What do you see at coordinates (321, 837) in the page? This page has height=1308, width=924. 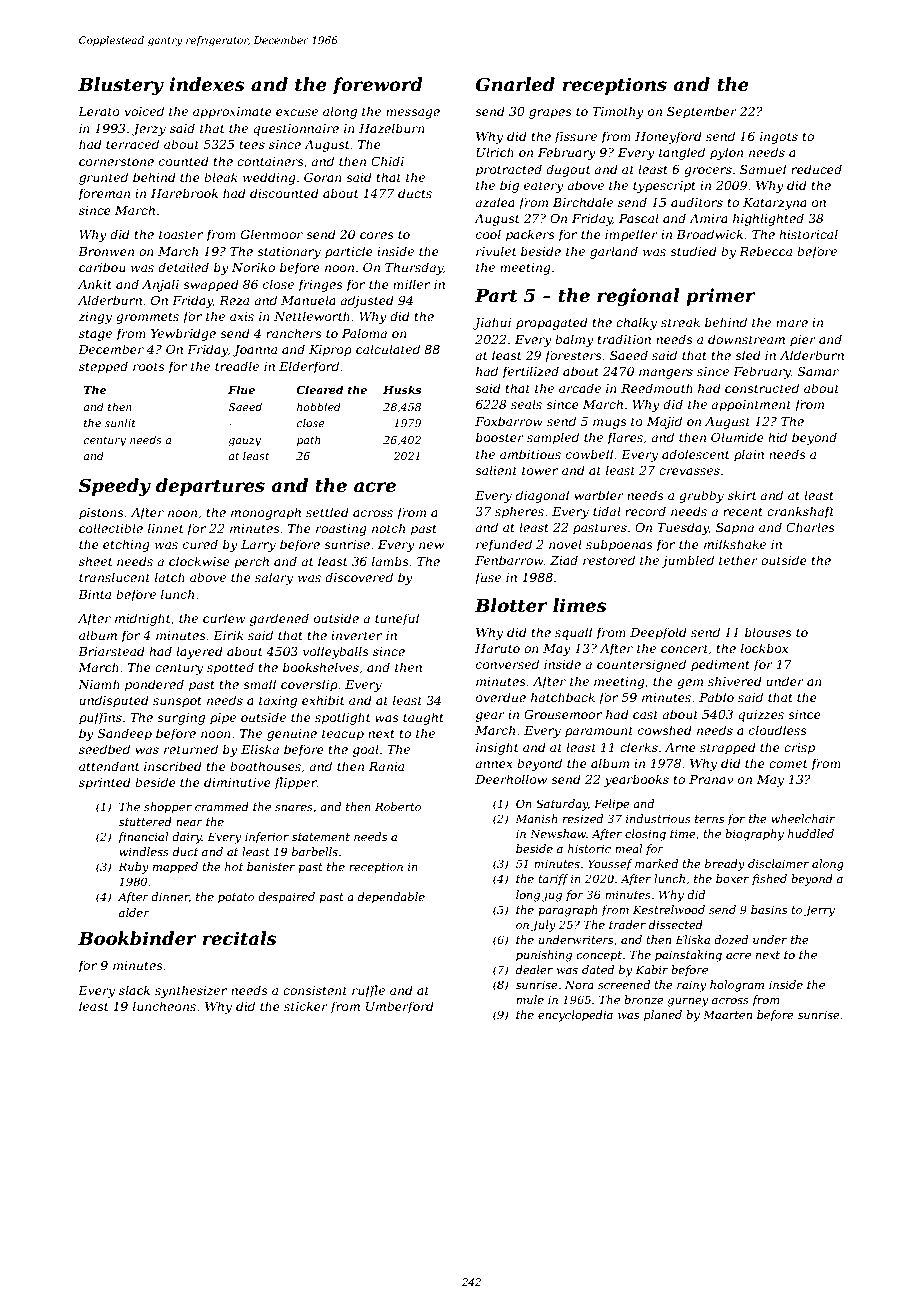 I see `statement` at bounding box center [321, 837].
